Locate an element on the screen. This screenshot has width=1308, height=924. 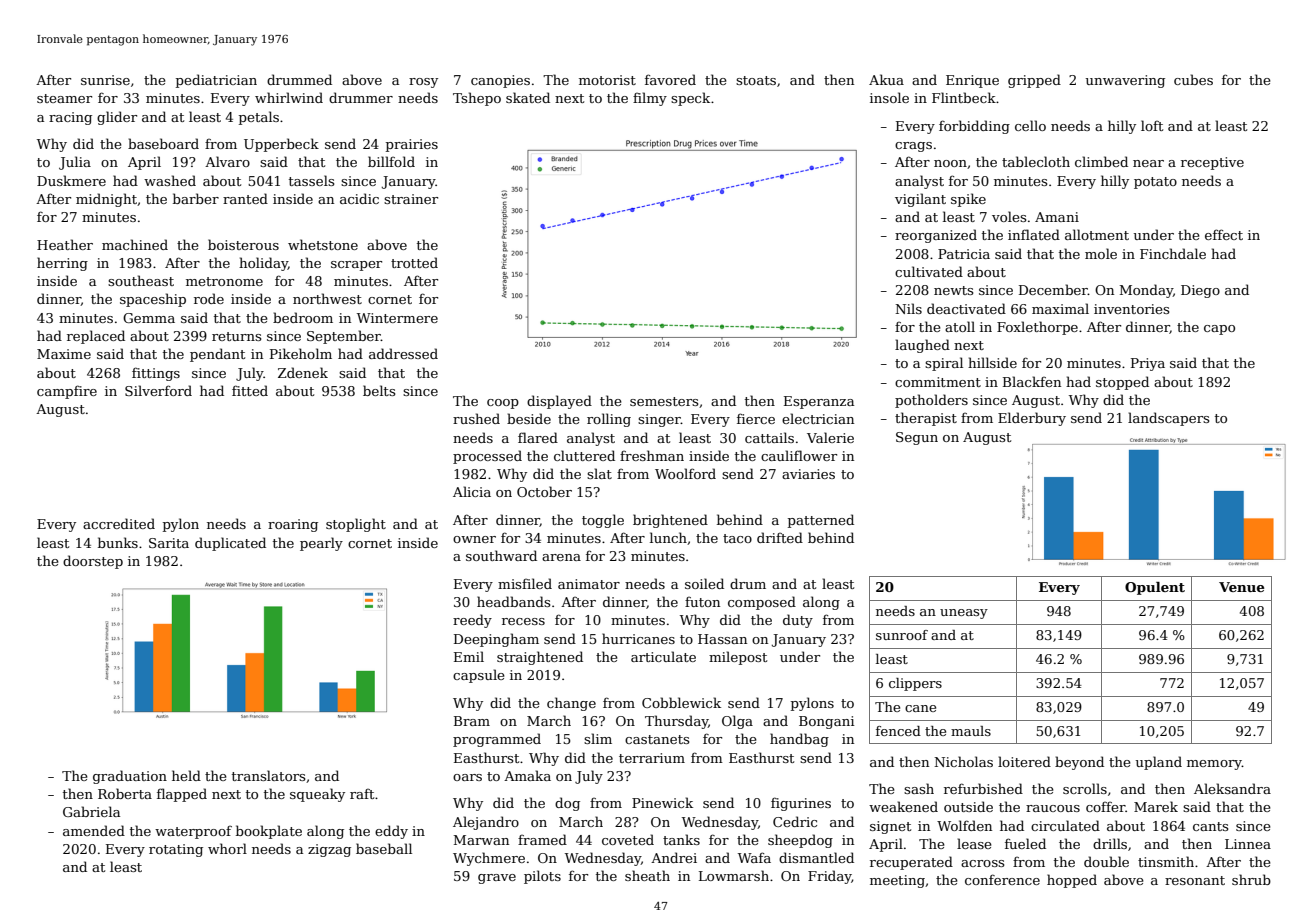
meeting is located at coordinates (897, 881).
